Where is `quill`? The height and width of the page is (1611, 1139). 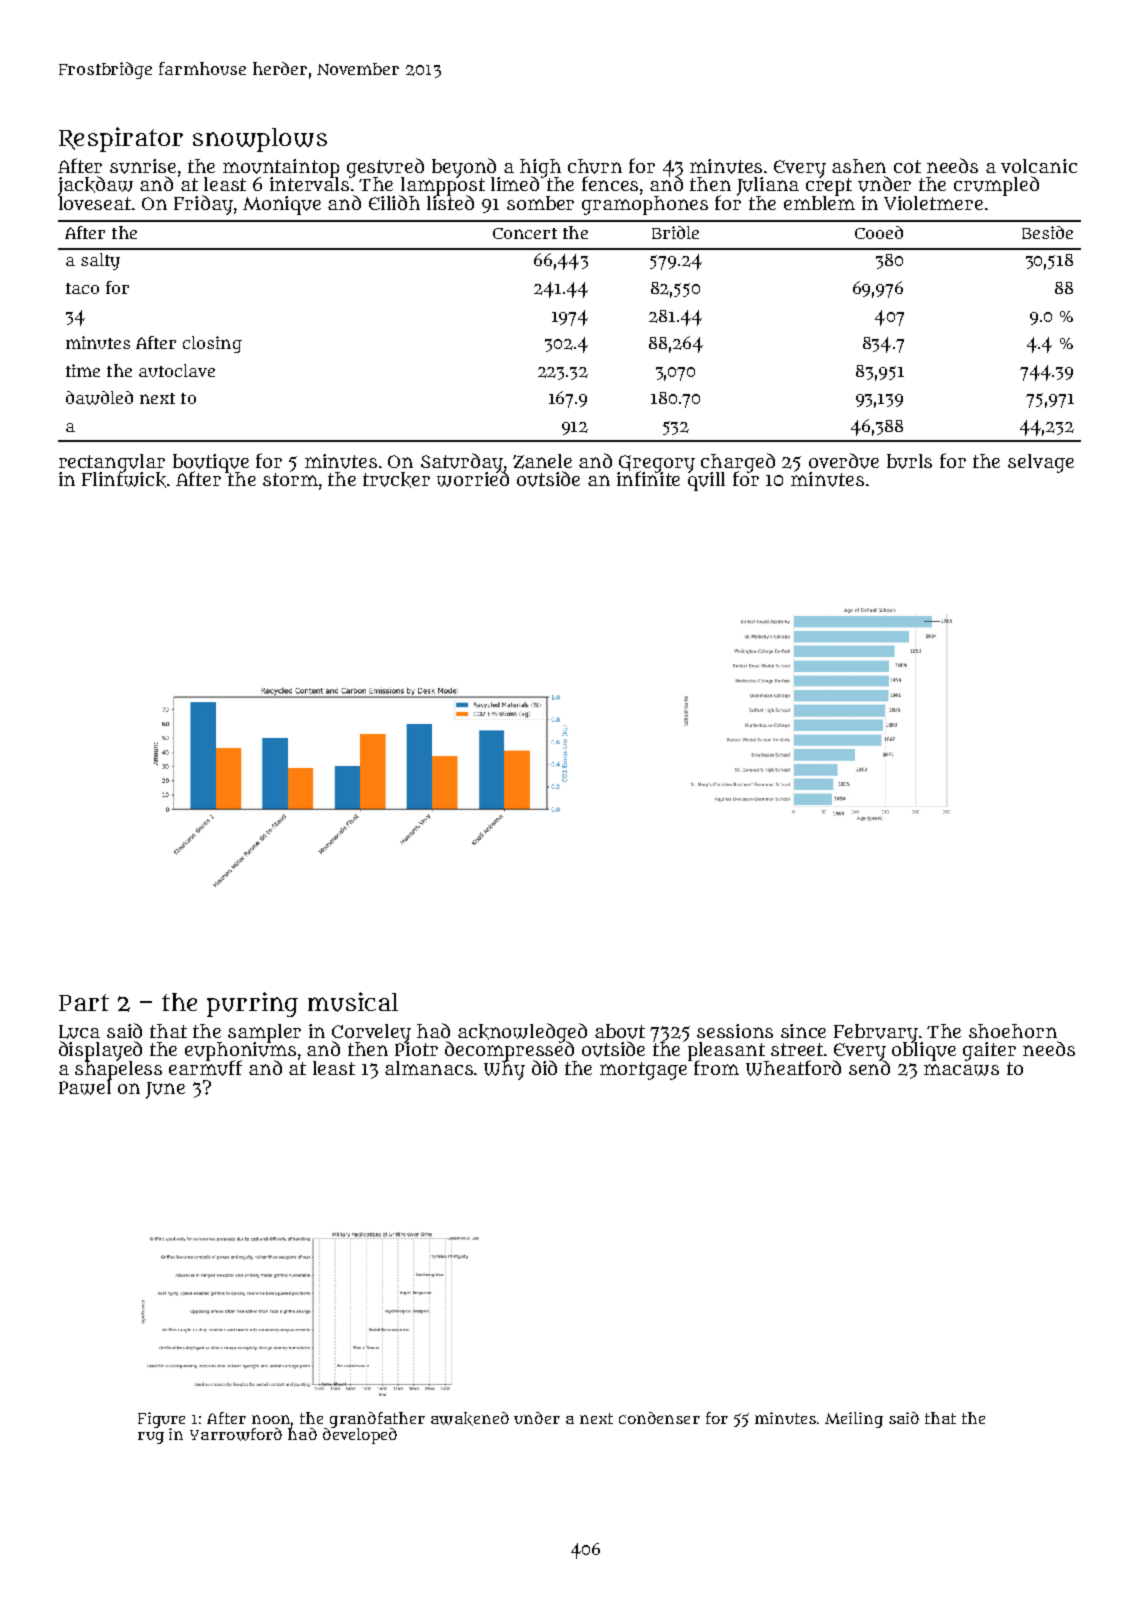 quill is located at coordinates (706, 481).
